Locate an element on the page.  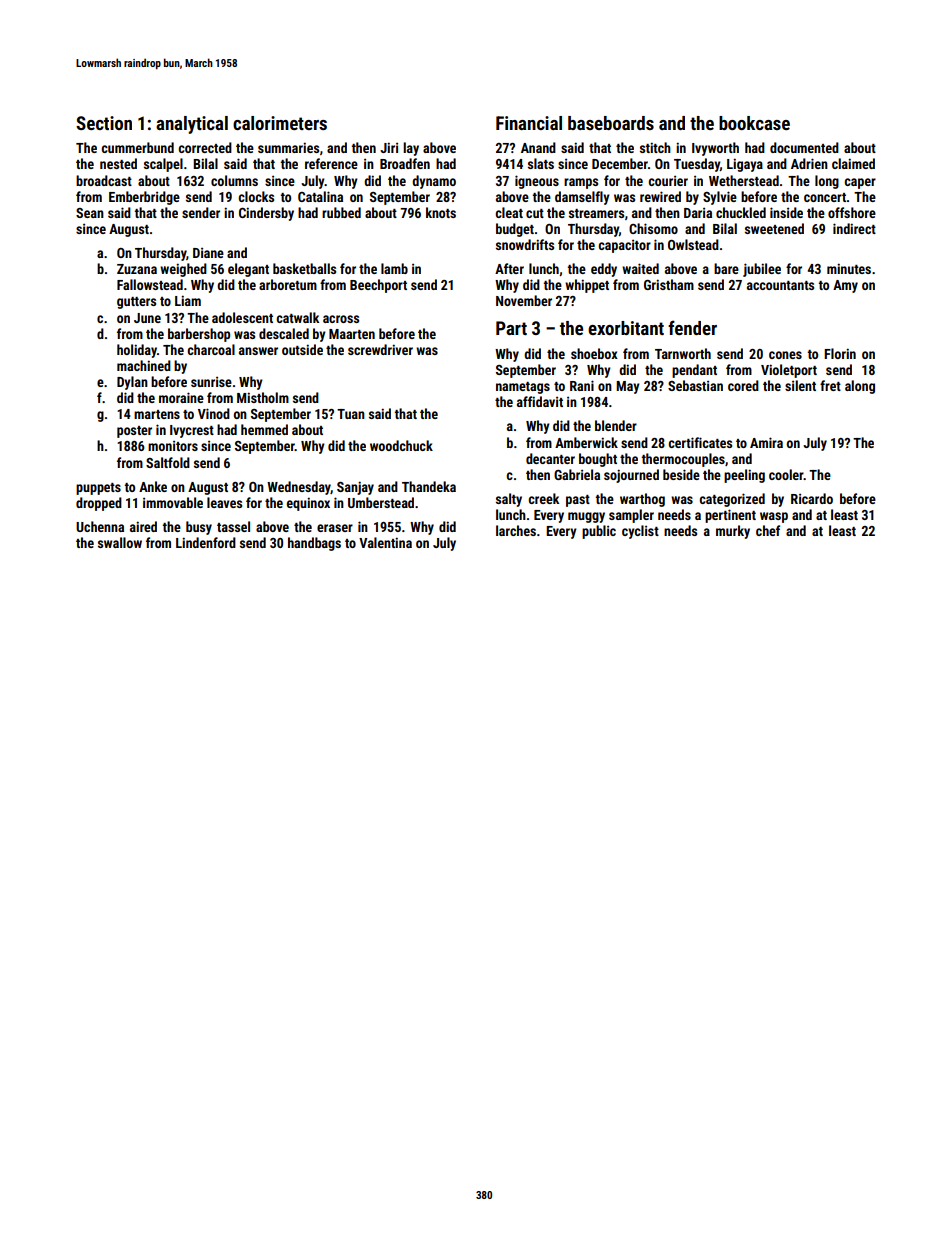
Chisomo is located at coordinates (653, 228).
